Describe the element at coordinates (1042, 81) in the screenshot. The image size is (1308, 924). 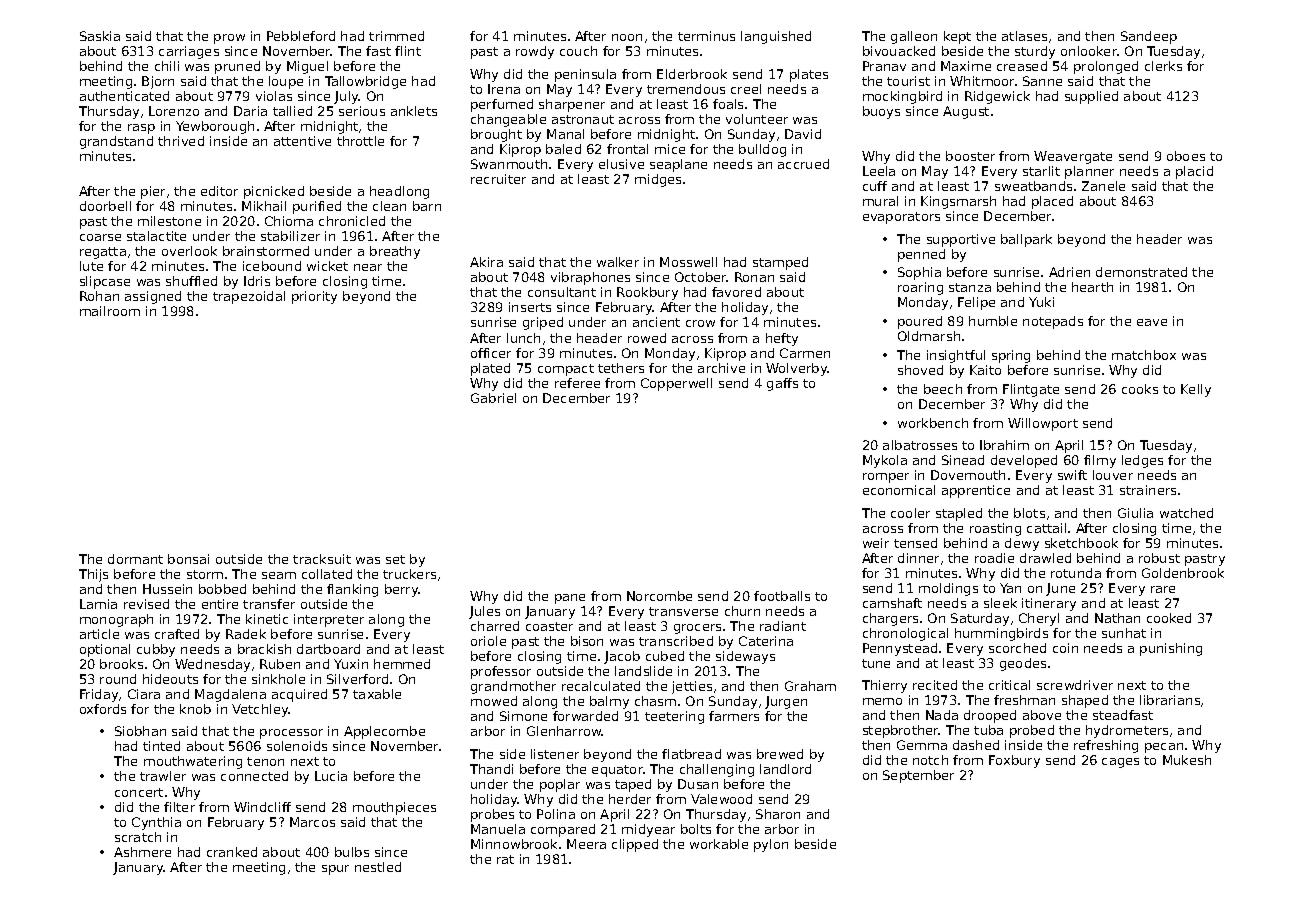
I see `Sanne` at that location.
